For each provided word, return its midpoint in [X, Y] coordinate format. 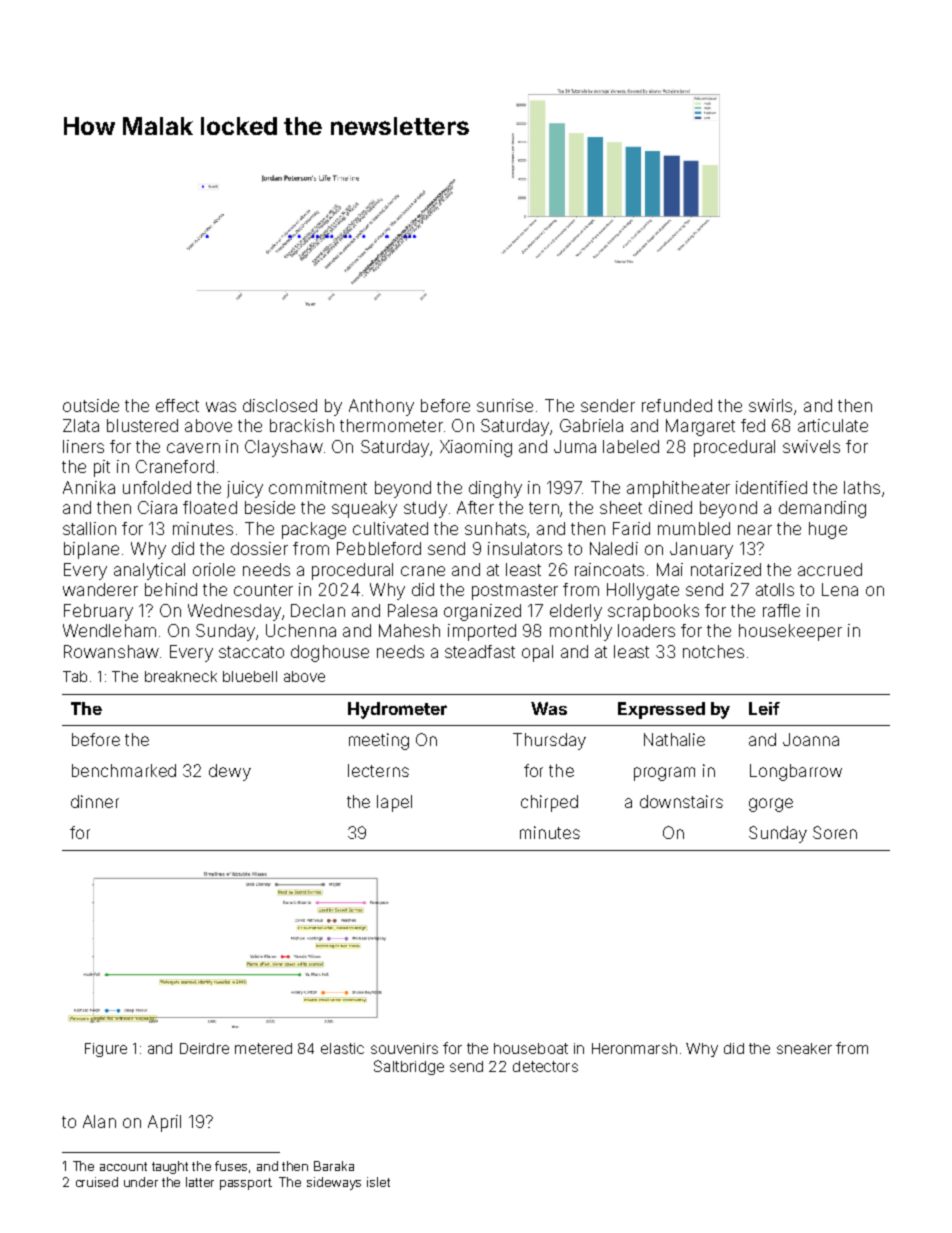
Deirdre [204, 1048]
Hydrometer [397, 710]
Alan [99, 1121]
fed [753, 425]
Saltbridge [409, 1067]
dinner [95, 801]
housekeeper [790, 632]
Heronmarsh [634, 1048]
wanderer [100, 589]
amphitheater [678, 489]
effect [177, 405]
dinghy [495, 489]
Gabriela [591, 425]
